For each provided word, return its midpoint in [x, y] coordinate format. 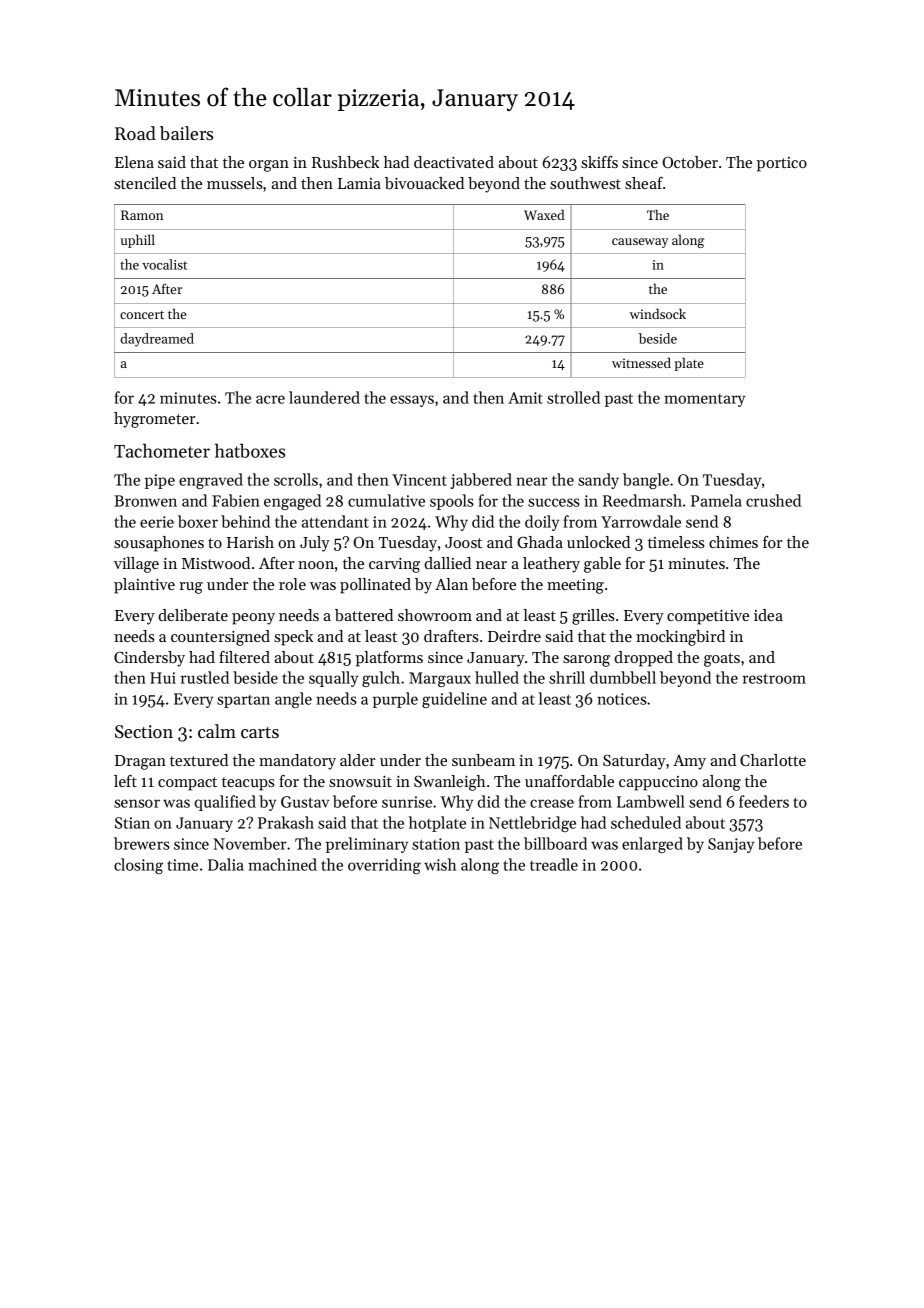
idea [768, 615]
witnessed [641, 362]
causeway [640, 243]
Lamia [359, 183]
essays [412, 401]
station [436, 844]
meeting [575, 586]
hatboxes [250, 450]
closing [138, 866]
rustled [205, 677]
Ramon [142, 215]
